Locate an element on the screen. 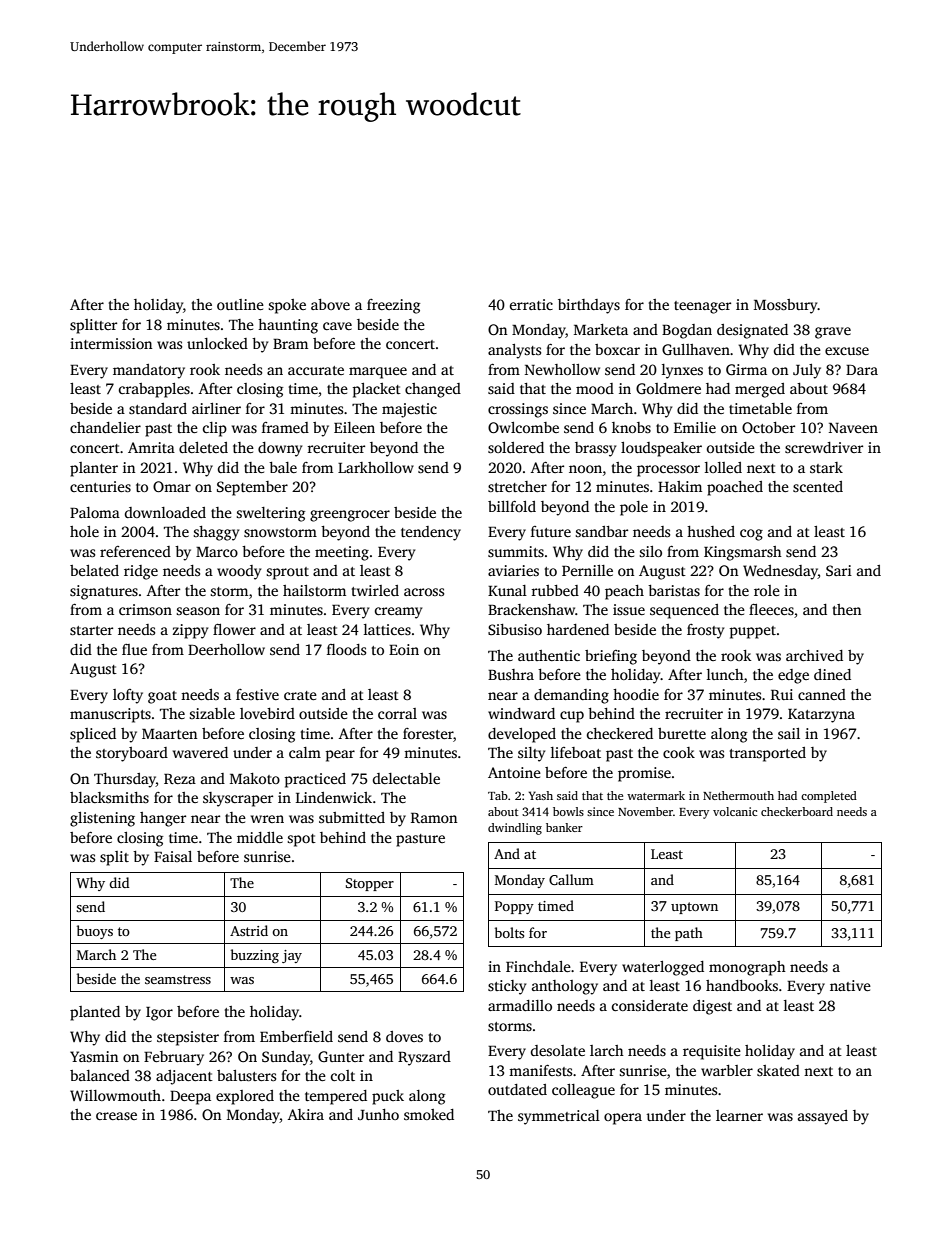  outline is located at coordinates (240, 304).
